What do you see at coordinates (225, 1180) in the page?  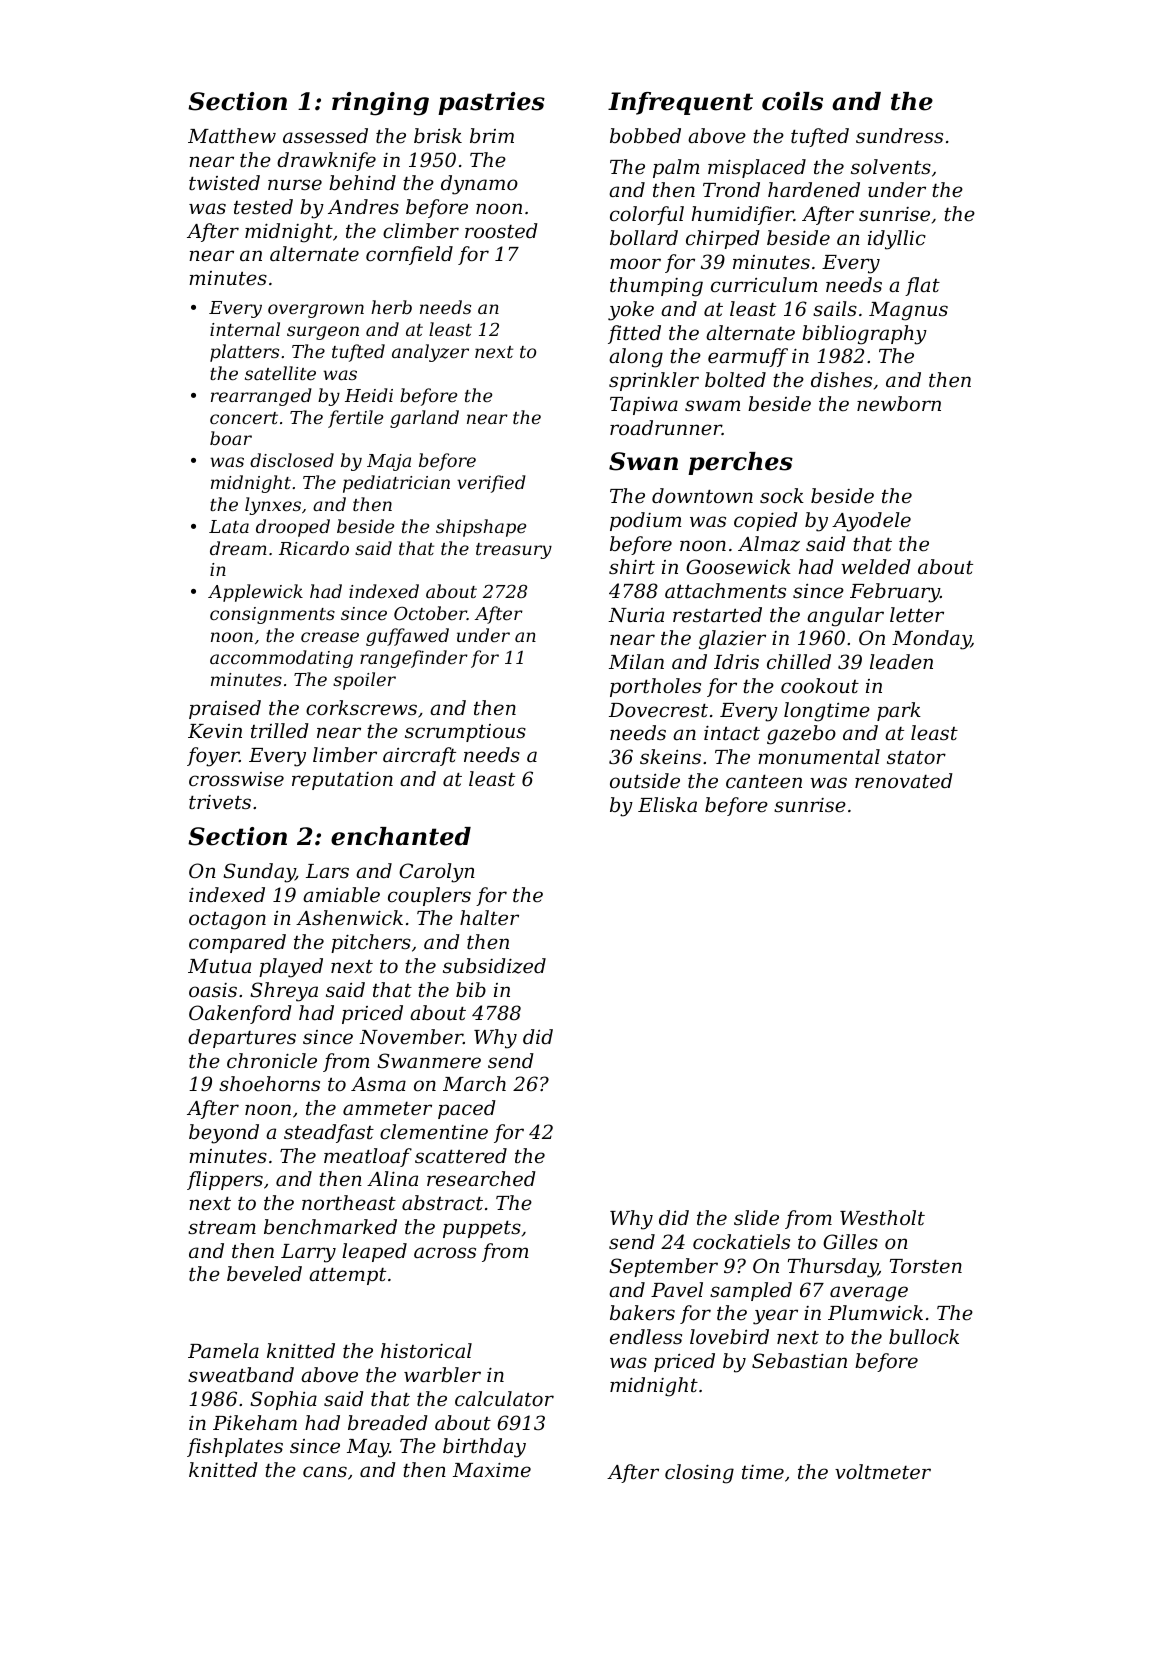 I see `flippers` at bounding box center [225, 1180].
